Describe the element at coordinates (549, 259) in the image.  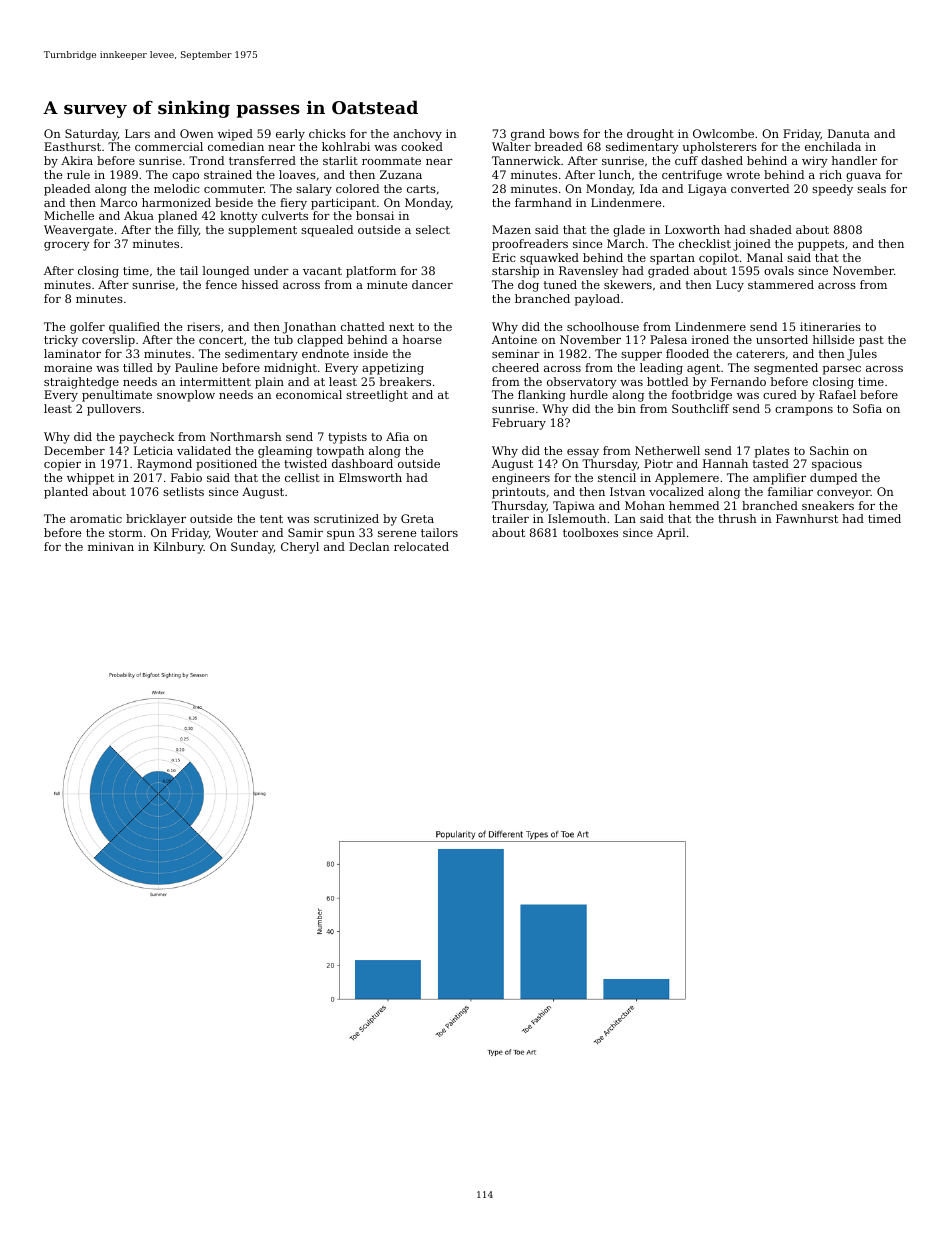
I see `squawked` at that location.
